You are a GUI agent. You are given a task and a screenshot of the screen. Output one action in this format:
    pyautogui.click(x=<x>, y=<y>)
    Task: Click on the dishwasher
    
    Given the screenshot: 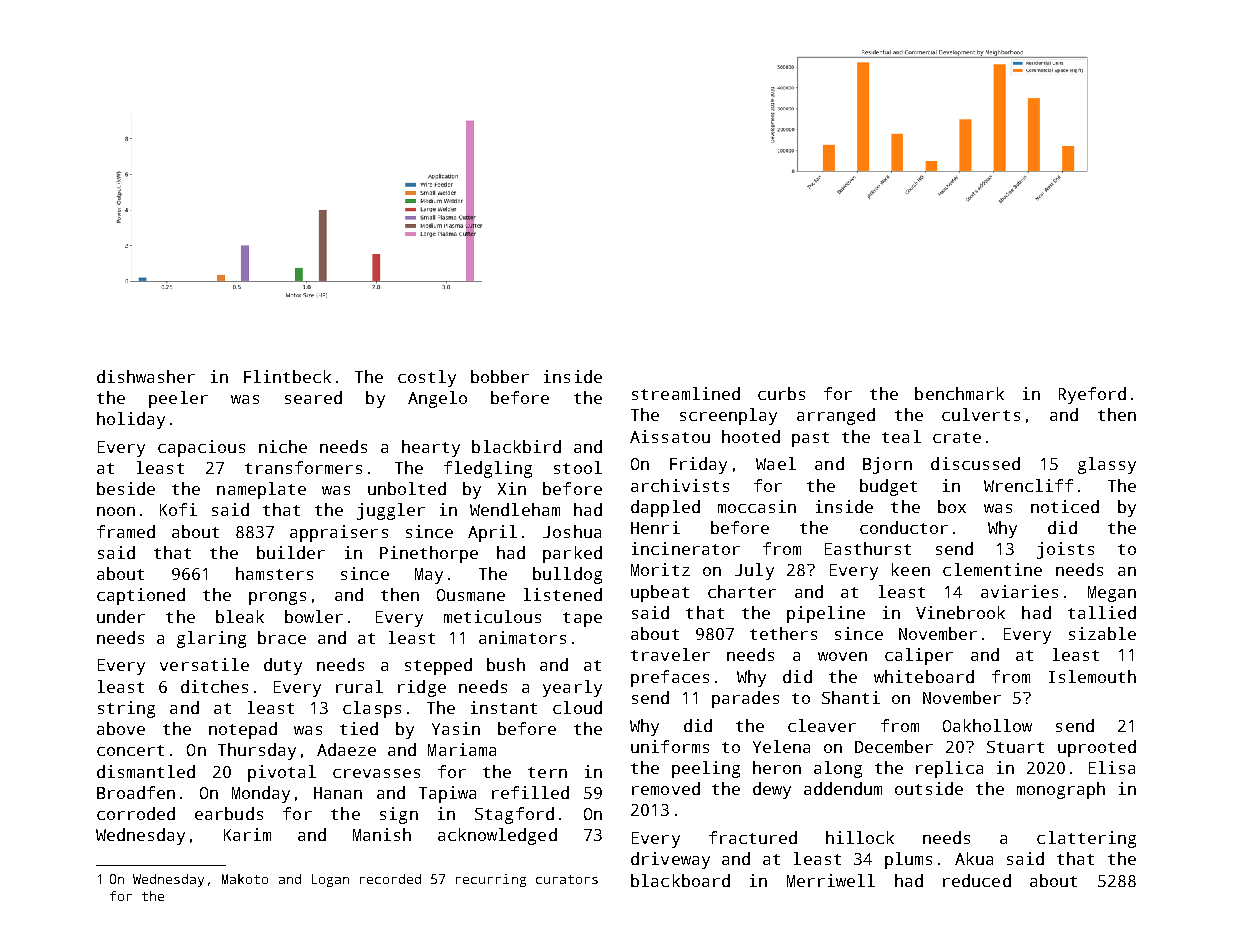 What is the action you would take?
    pyautogui.click(x=146, y=376)
